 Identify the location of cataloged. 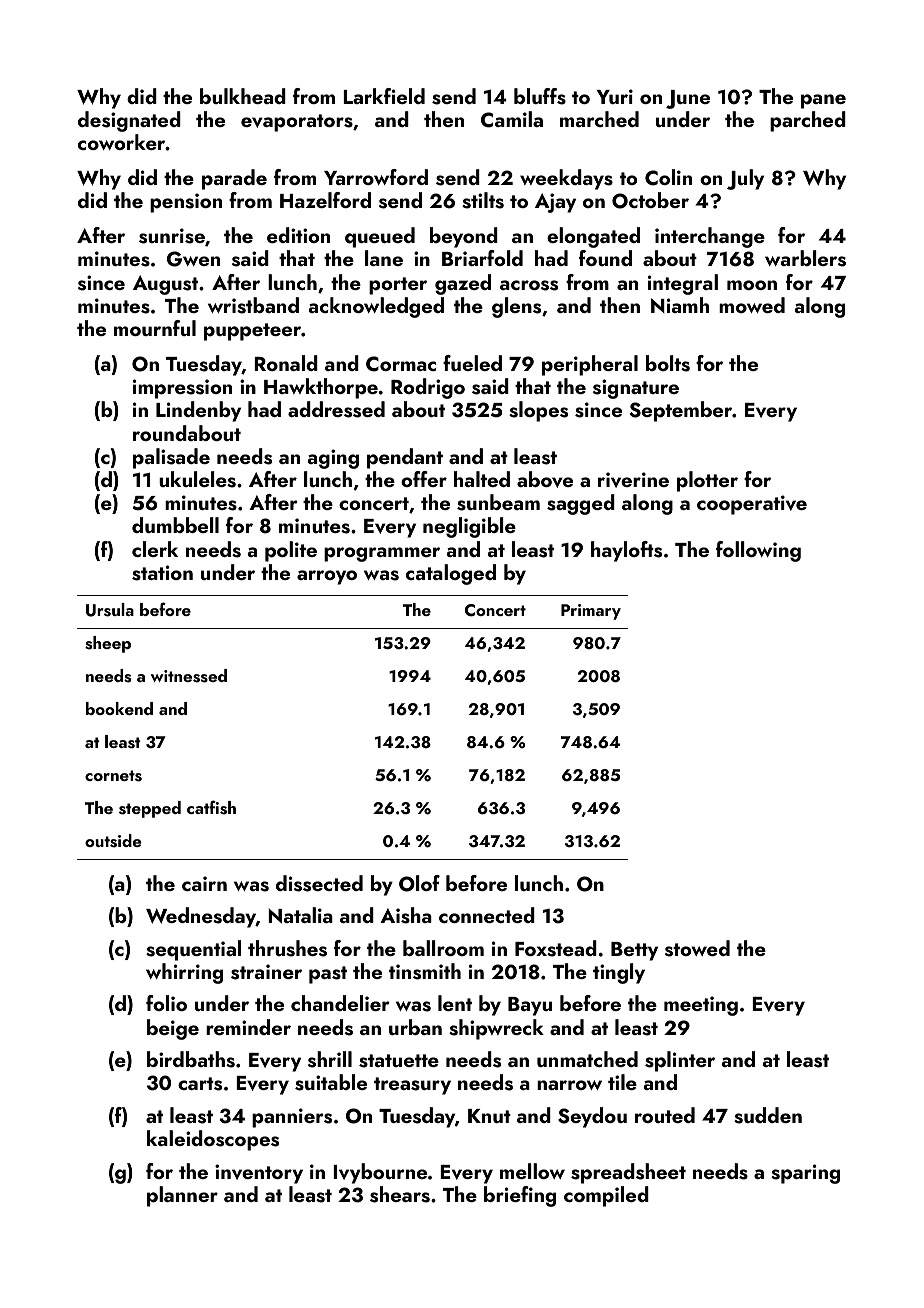
(451, 574).
